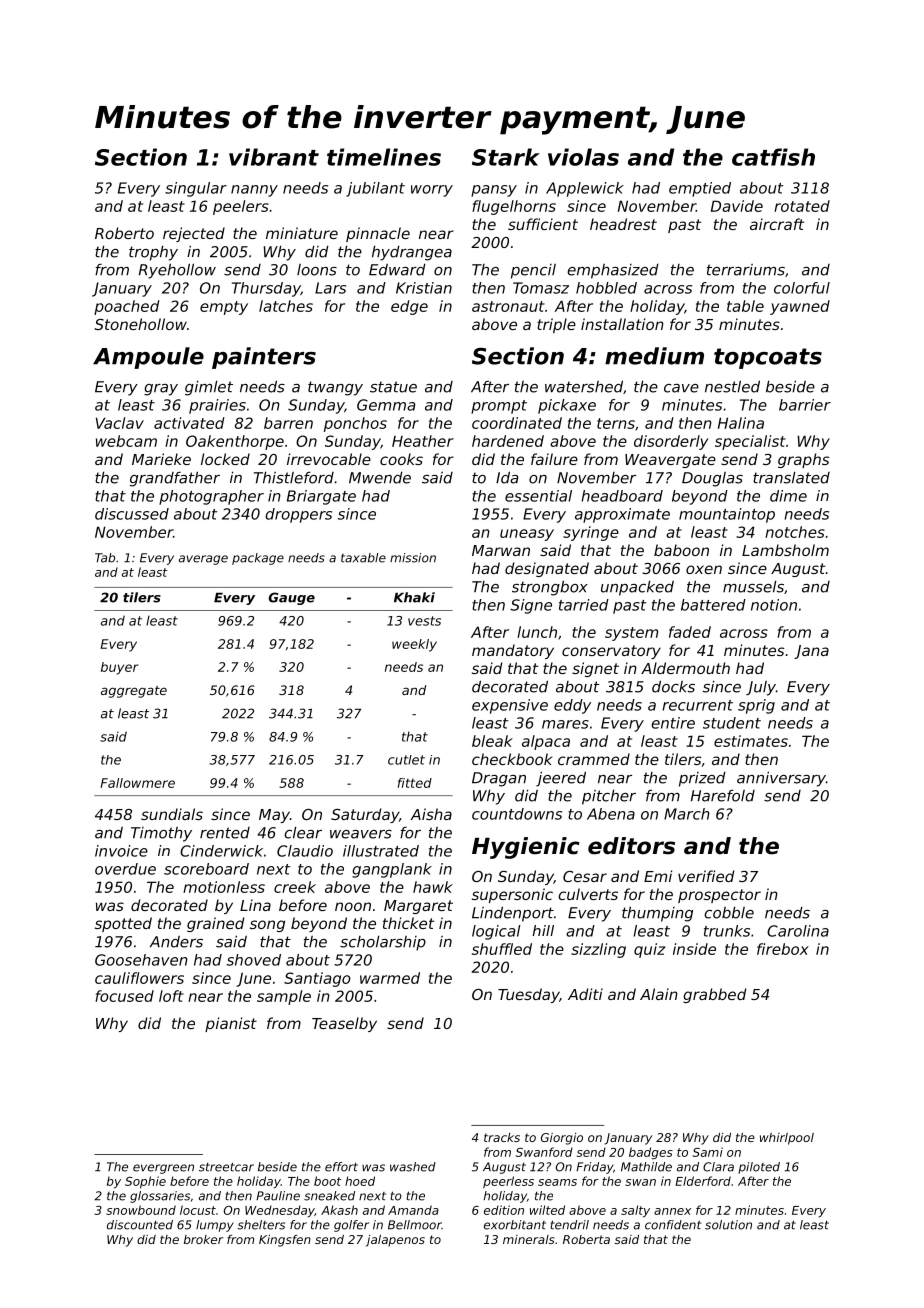 The image size is (924, 1308). What do you see at coordinates (583, 157) in the document?
I see `violas` at bounding box center [583, 157].
